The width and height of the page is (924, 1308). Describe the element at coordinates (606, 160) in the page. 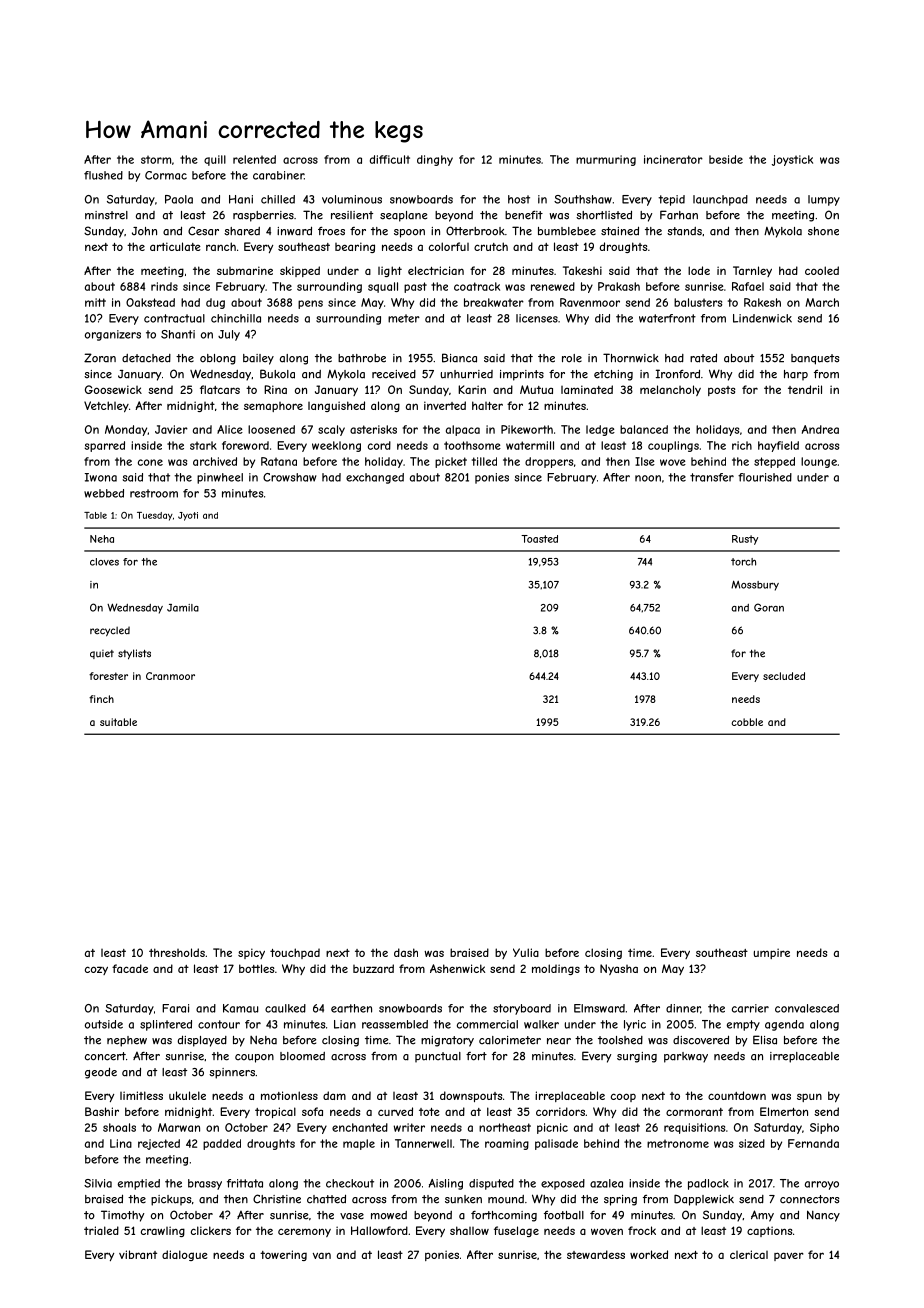

I see `murmuring` at that location.
